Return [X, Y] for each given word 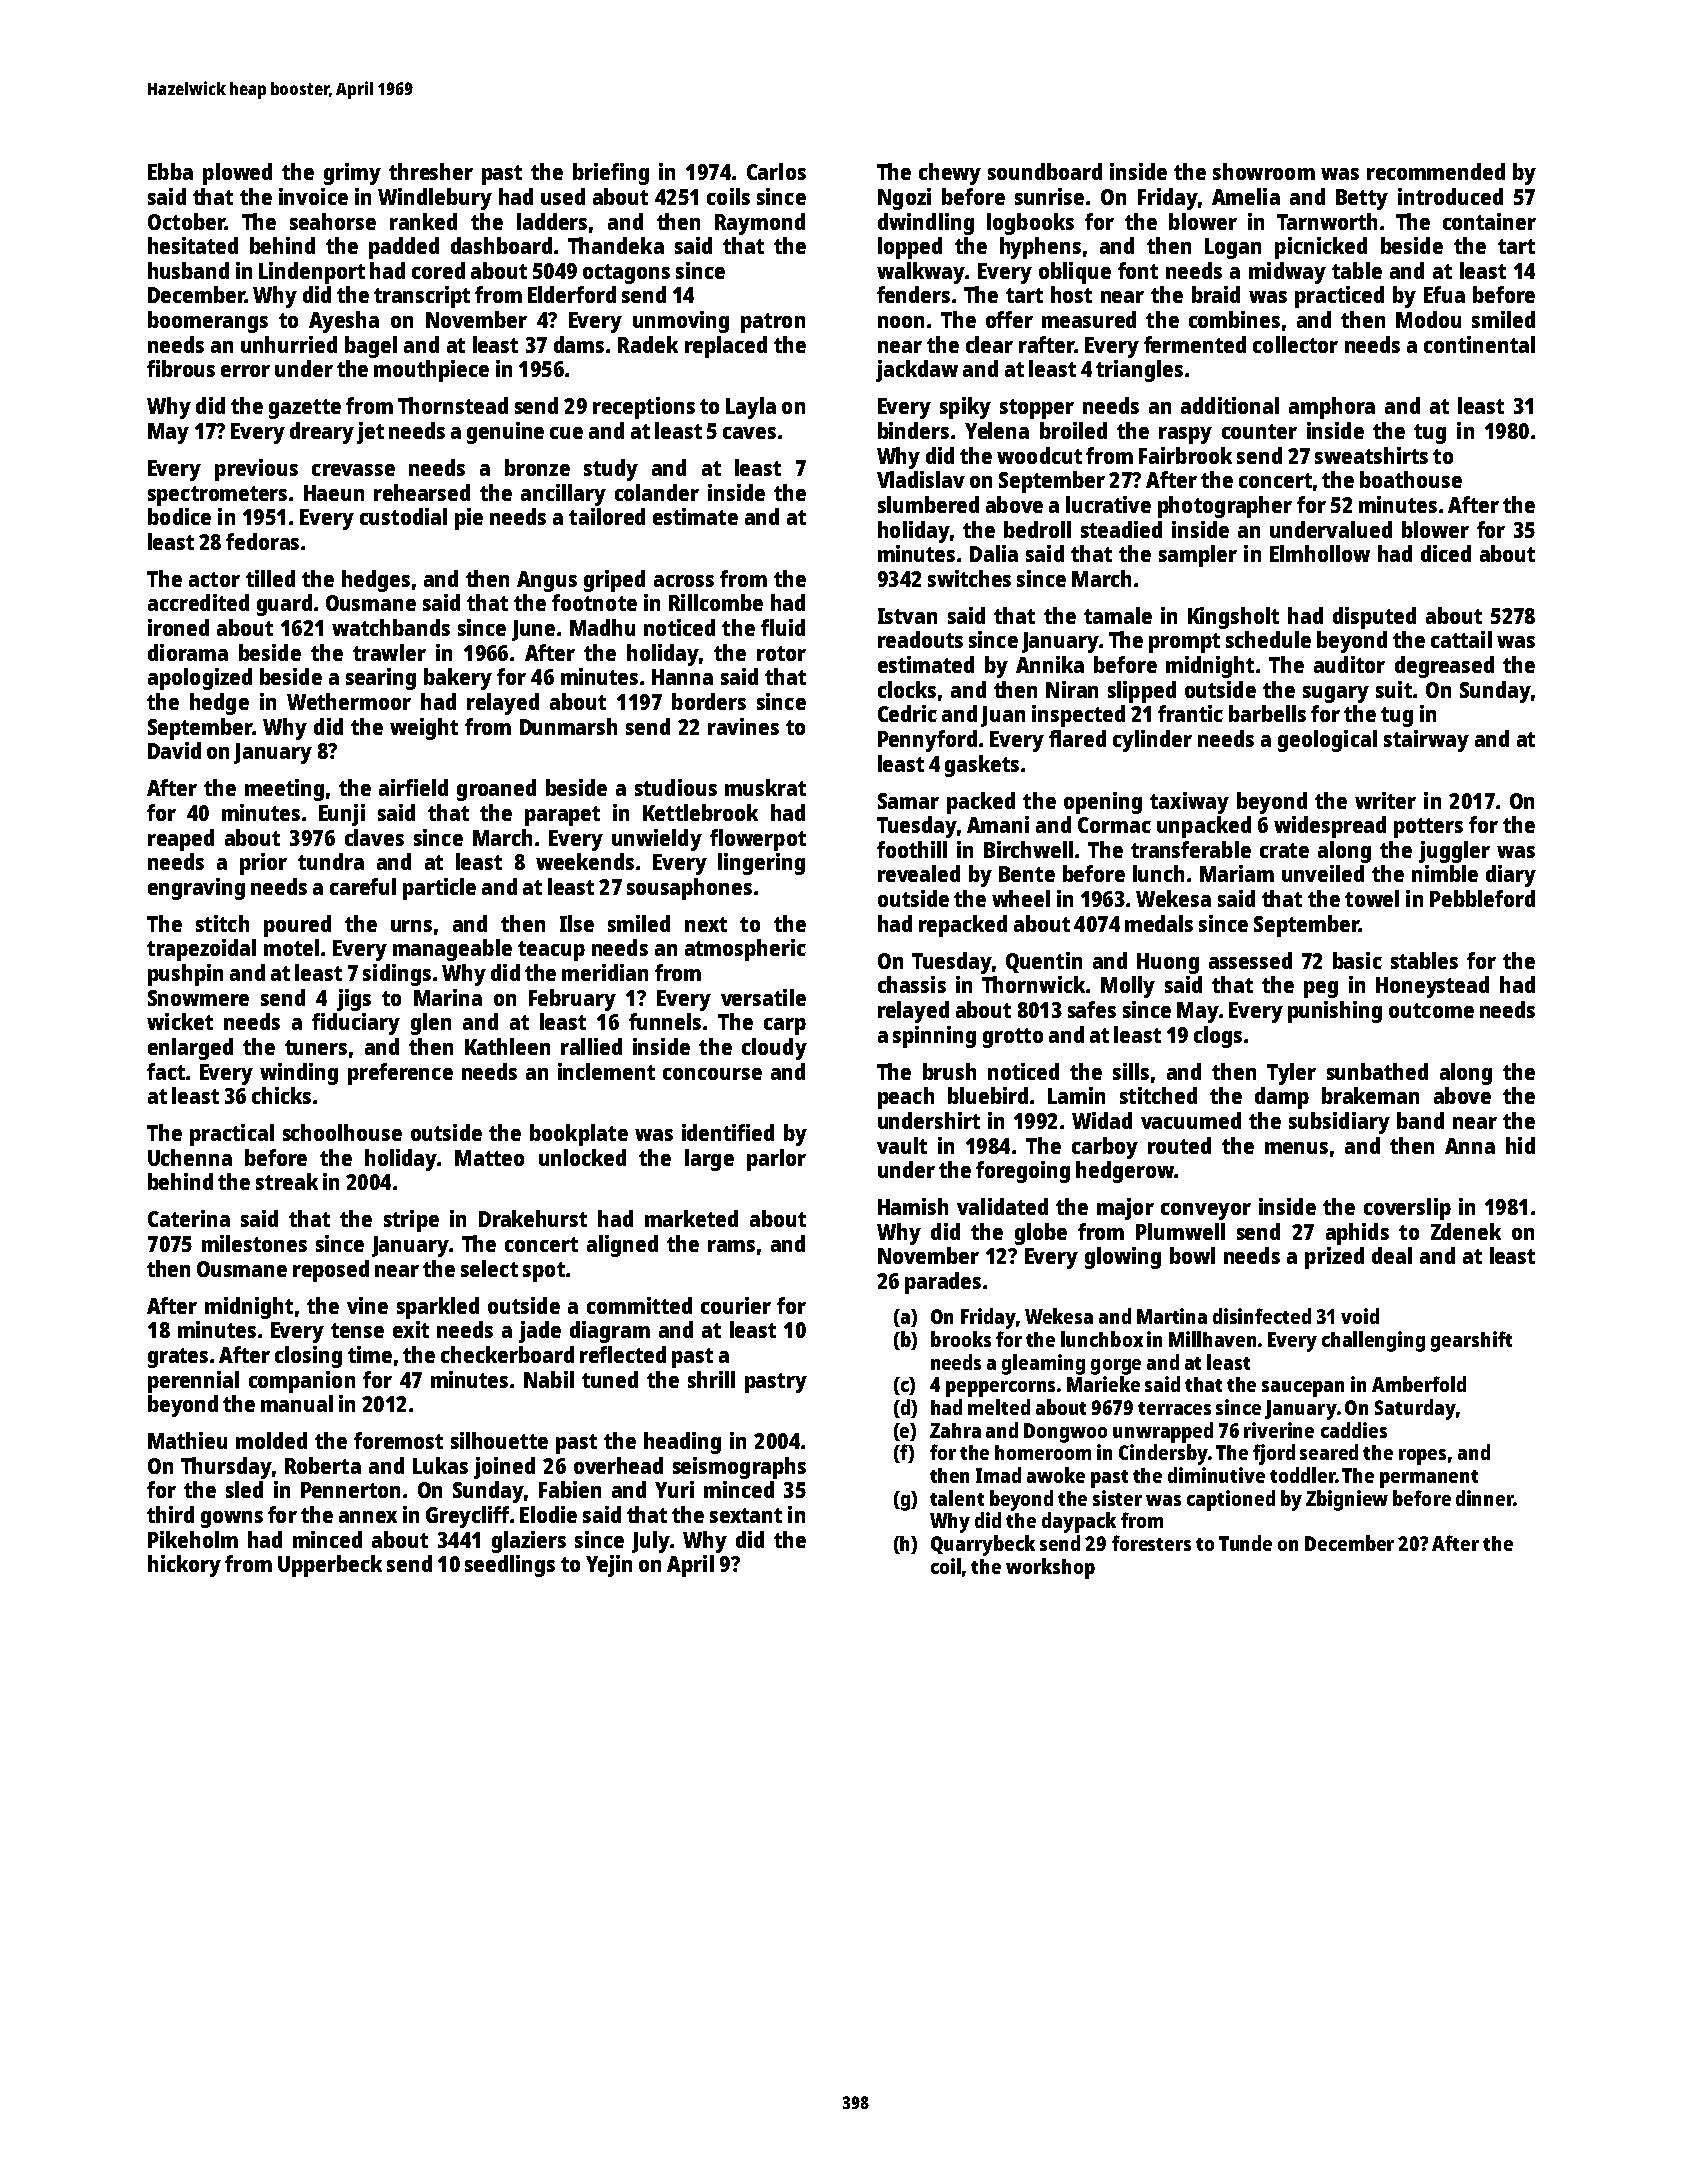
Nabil [549, 1379]
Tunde [1245, 1543]
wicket [180, 1021]
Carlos [776, 171]
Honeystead [1432, 987]
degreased [1444, 667]
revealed [919, 873]
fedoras [262, 541]
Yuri [674, 1489]
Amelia [1246, 196]
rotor [781, 653]
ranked [423, 221]
